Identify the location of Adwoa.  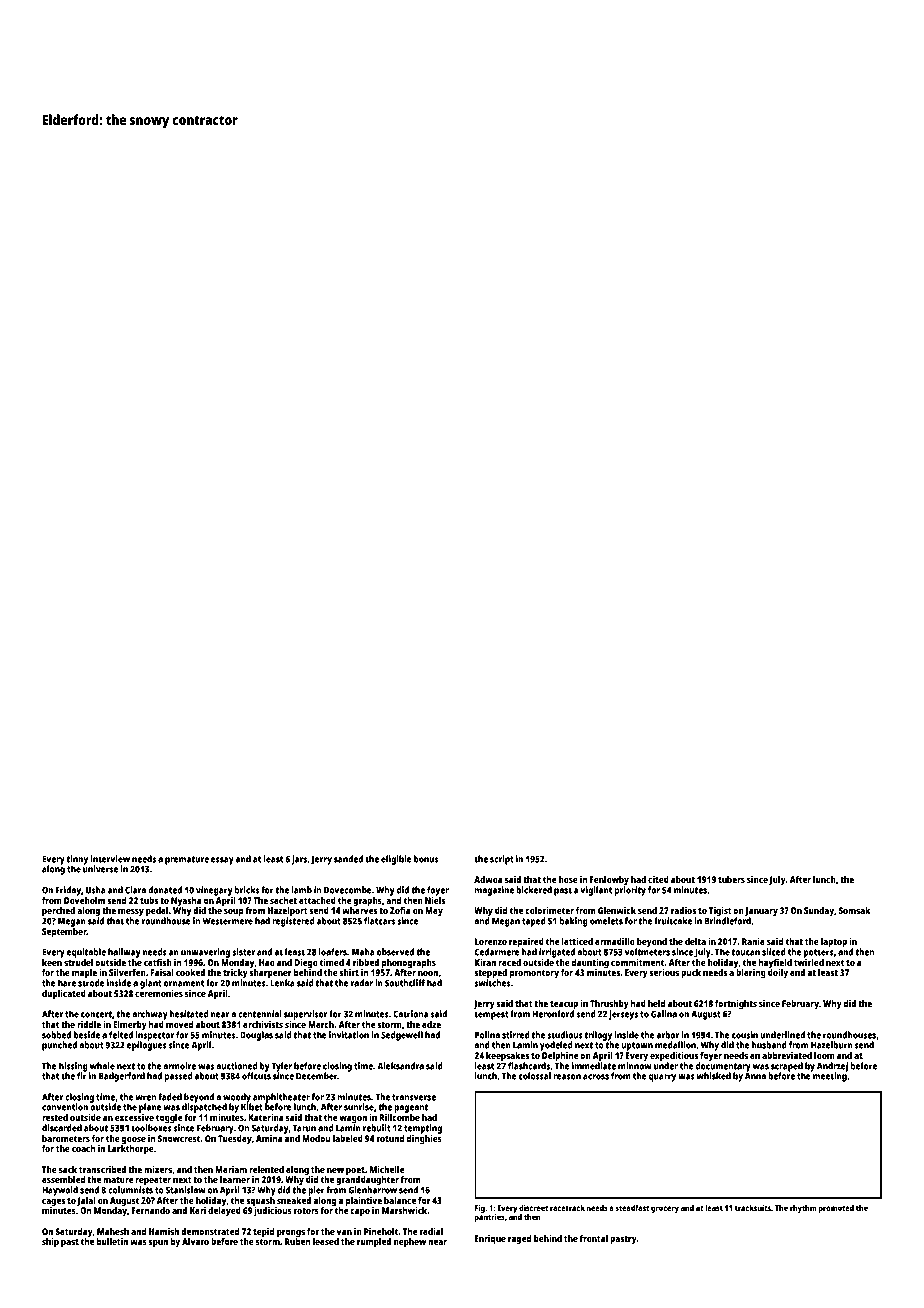
(488, 879).
